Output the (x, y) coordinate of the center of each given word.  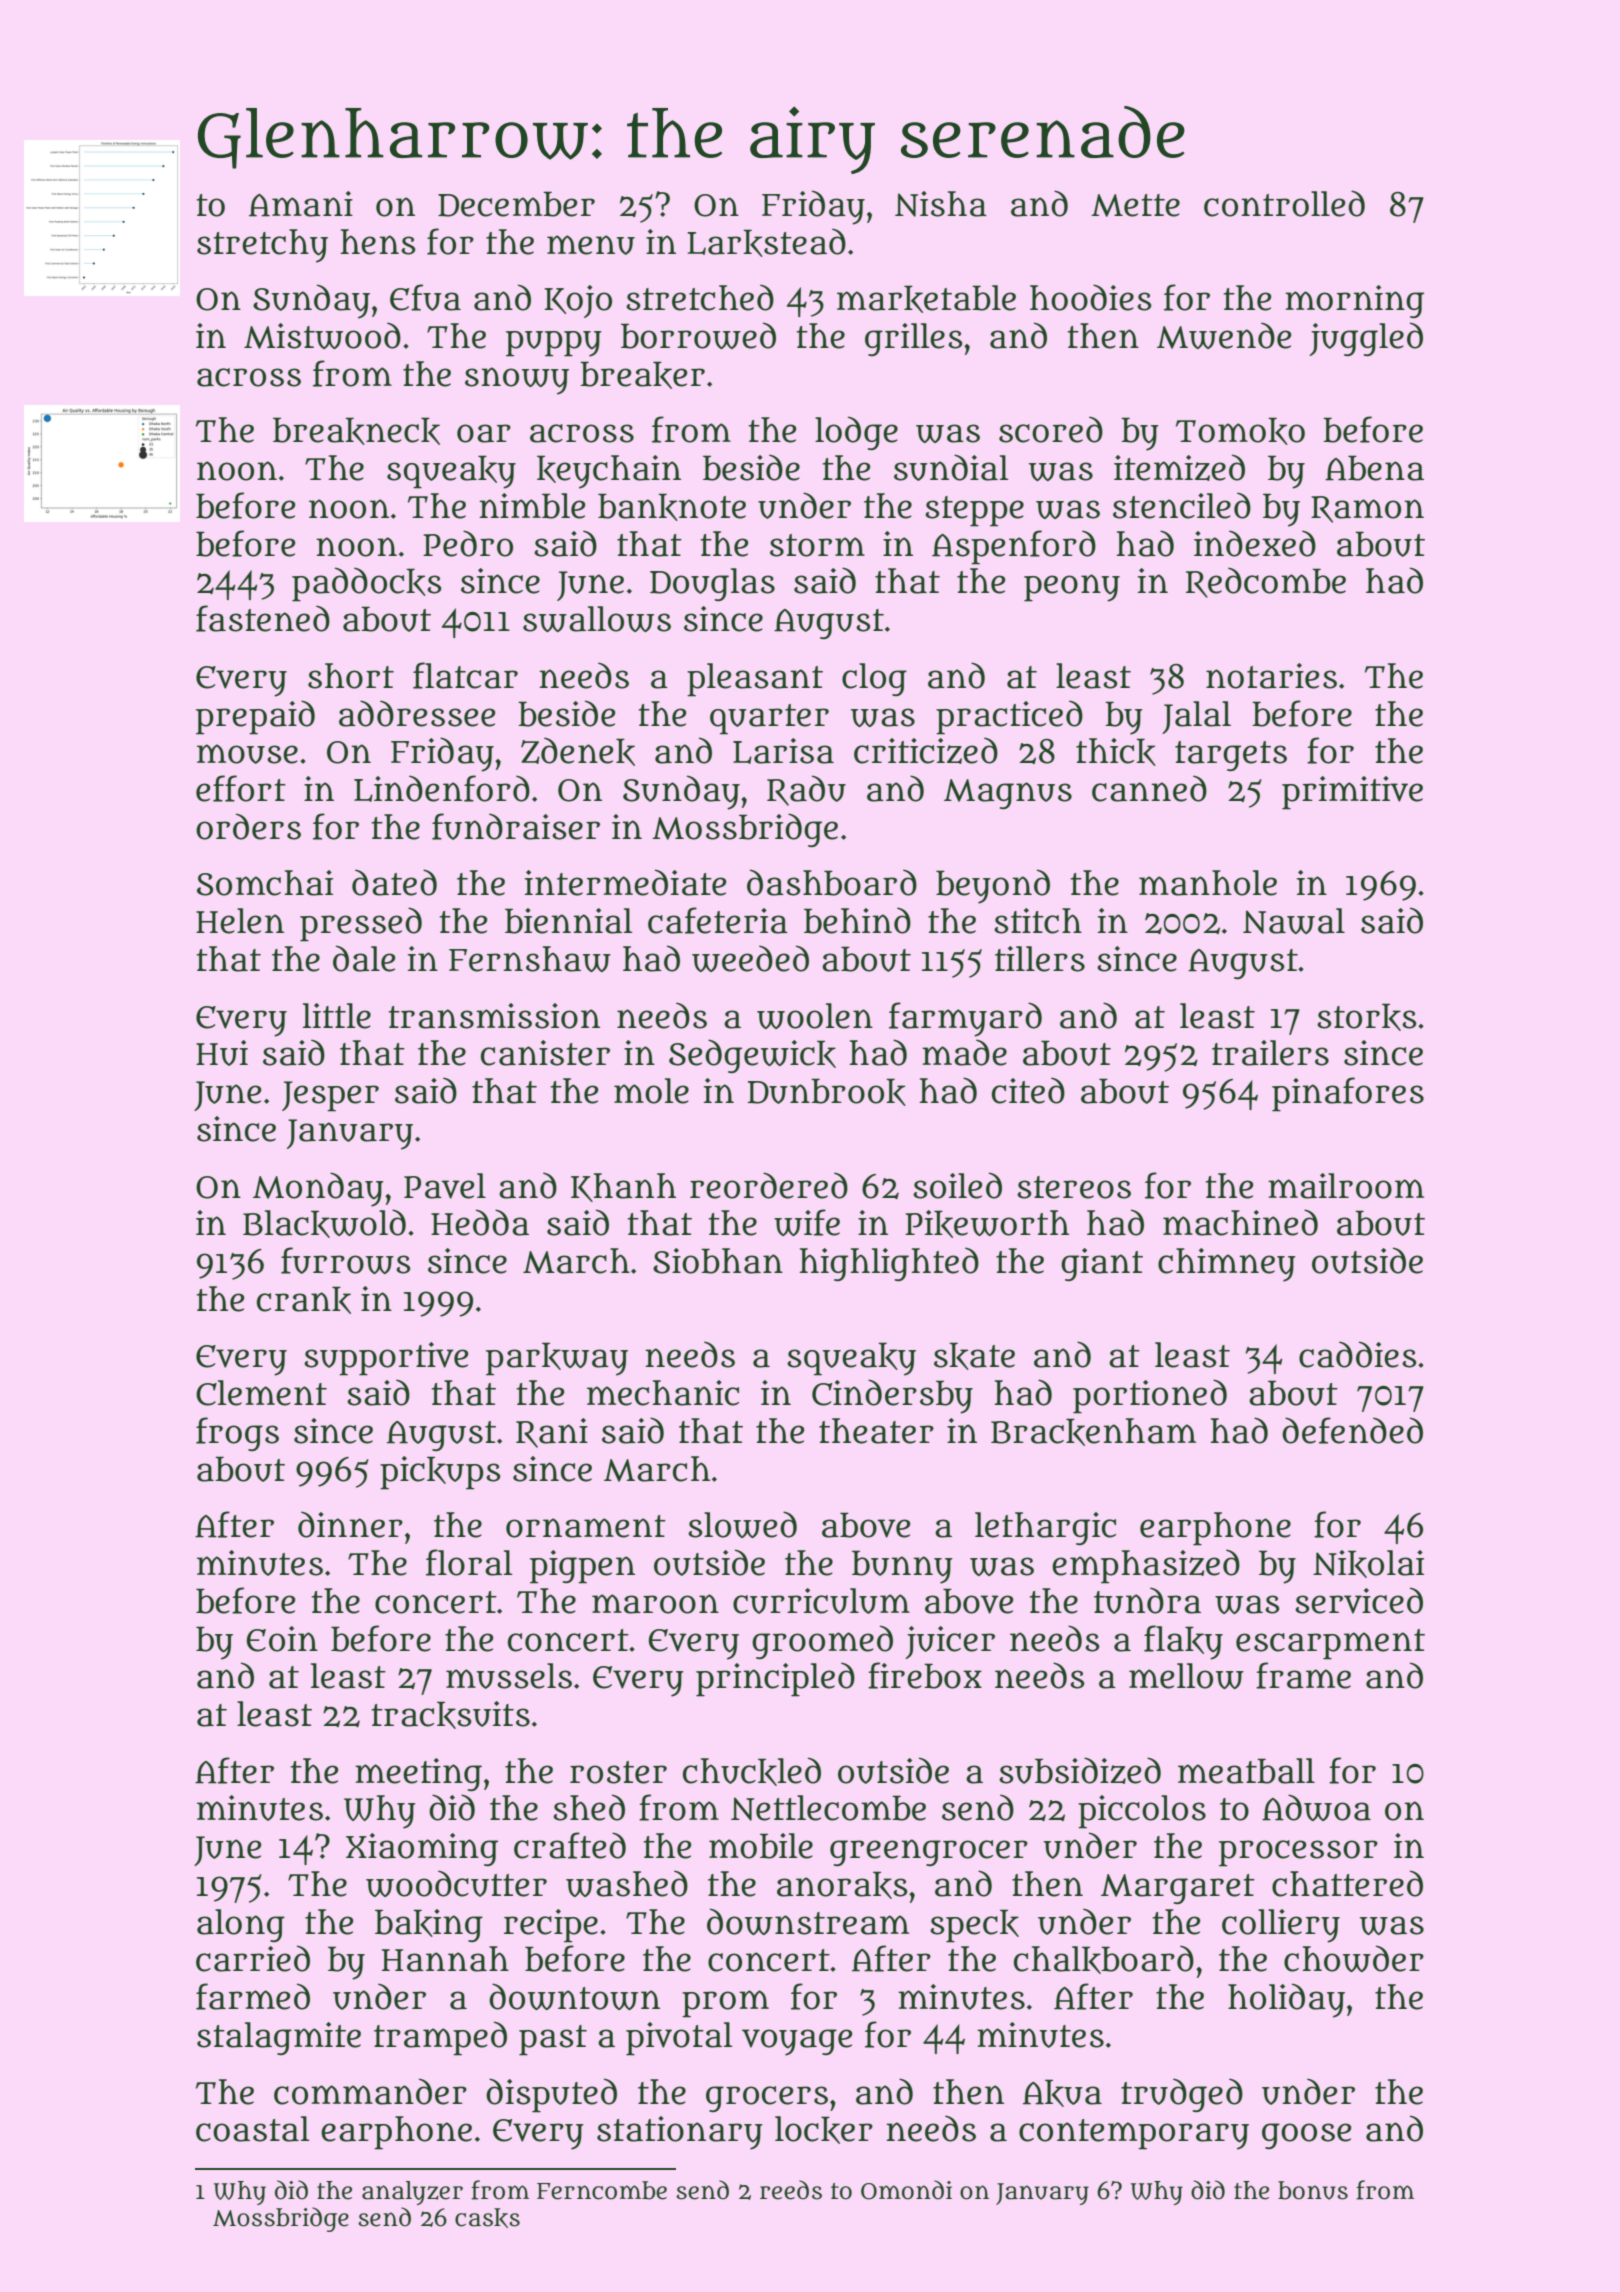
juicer (950, 1642)
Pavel (445, 1186)
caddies (1358, 1354)
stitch (1038, 921)
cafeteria (718, 920)
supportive (386, 1359)
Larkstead (766, 242)
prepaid (255, 717)
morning (1354, 301)
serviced (1359, 1600)
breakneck (356, 431)
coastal (253, 2129)
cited (1028, 1090)
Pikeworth (987, 1224)
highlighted (889, 1264)
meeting (418, 1774)
